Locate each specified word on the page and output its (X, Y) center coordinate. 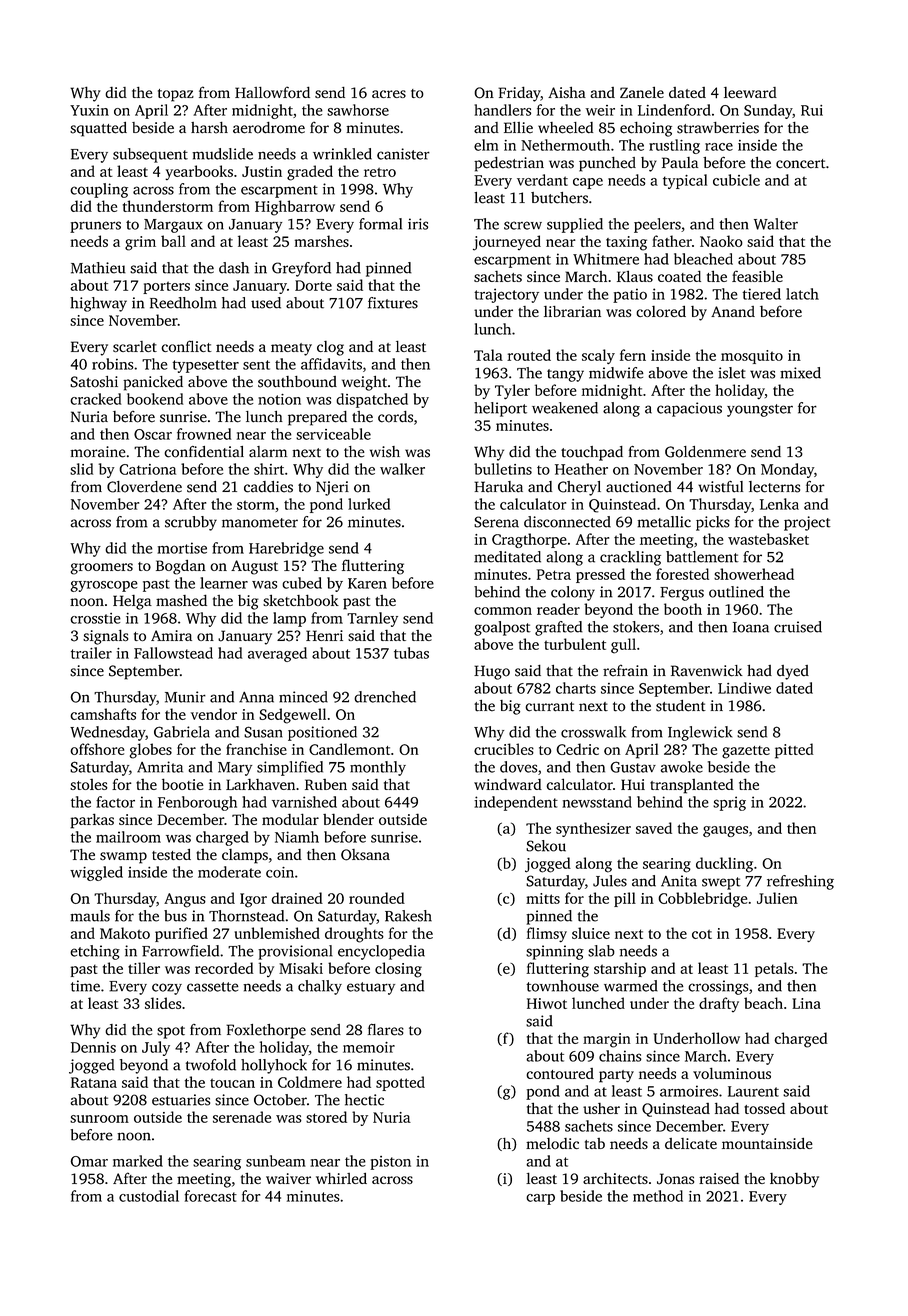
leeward (750, 92)
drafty (719, 1004)
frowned (204, 434)
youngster (760, 410)
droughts (354, 935)
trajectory (506, 295)
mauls (90, 916)
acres (389, 94)
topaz (176, 95)
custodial (149, 1196)
